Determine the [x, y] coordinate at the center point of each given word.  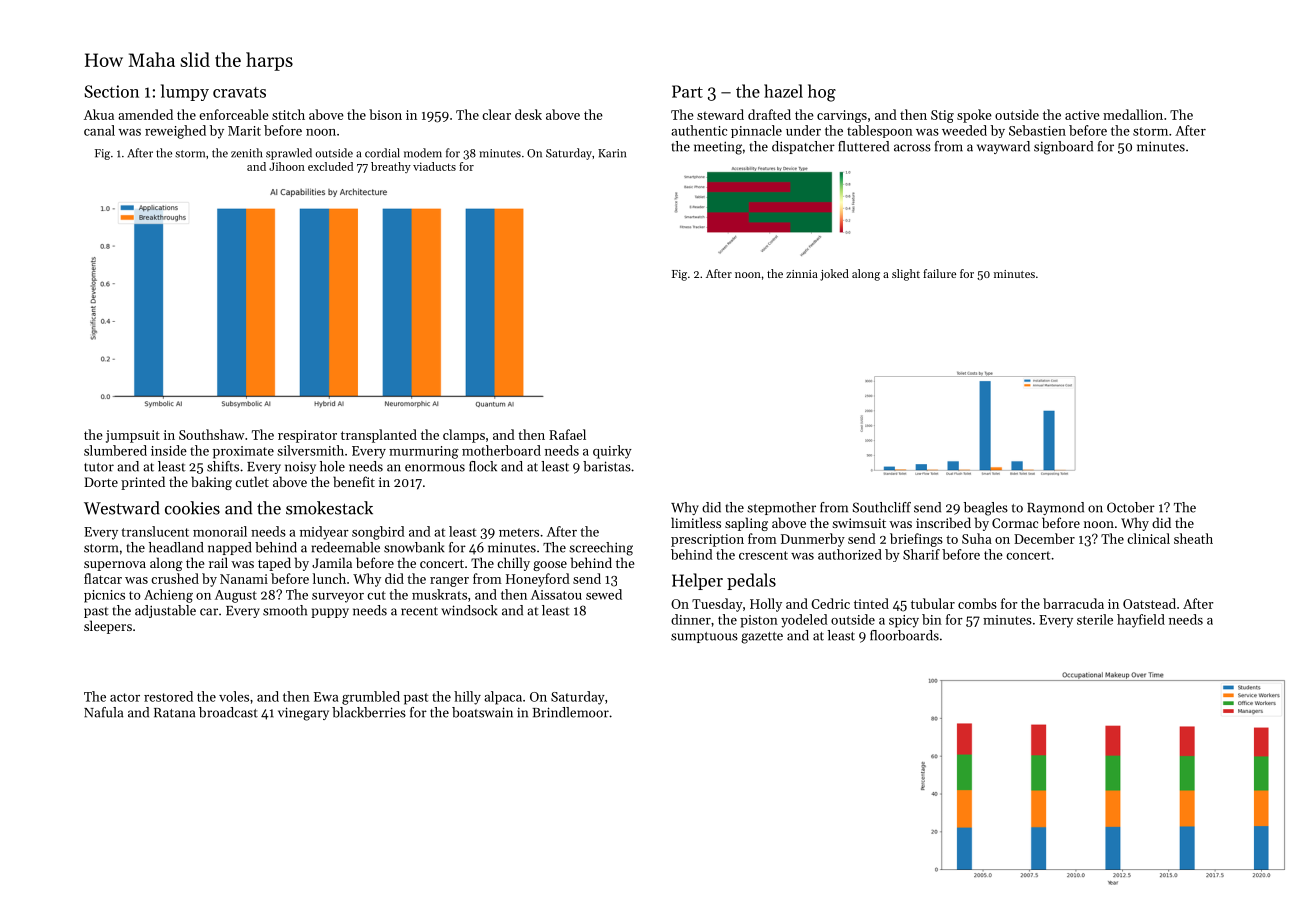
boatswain [482, 712]
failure [939, 273]
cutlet [252, 481]
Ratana [174, 713]
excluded [330, 166]
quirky [612, 452]
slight [906, 275]
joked [834, 275]
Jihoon [287, 166]
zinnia [802, 274]
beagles [986, 509]
